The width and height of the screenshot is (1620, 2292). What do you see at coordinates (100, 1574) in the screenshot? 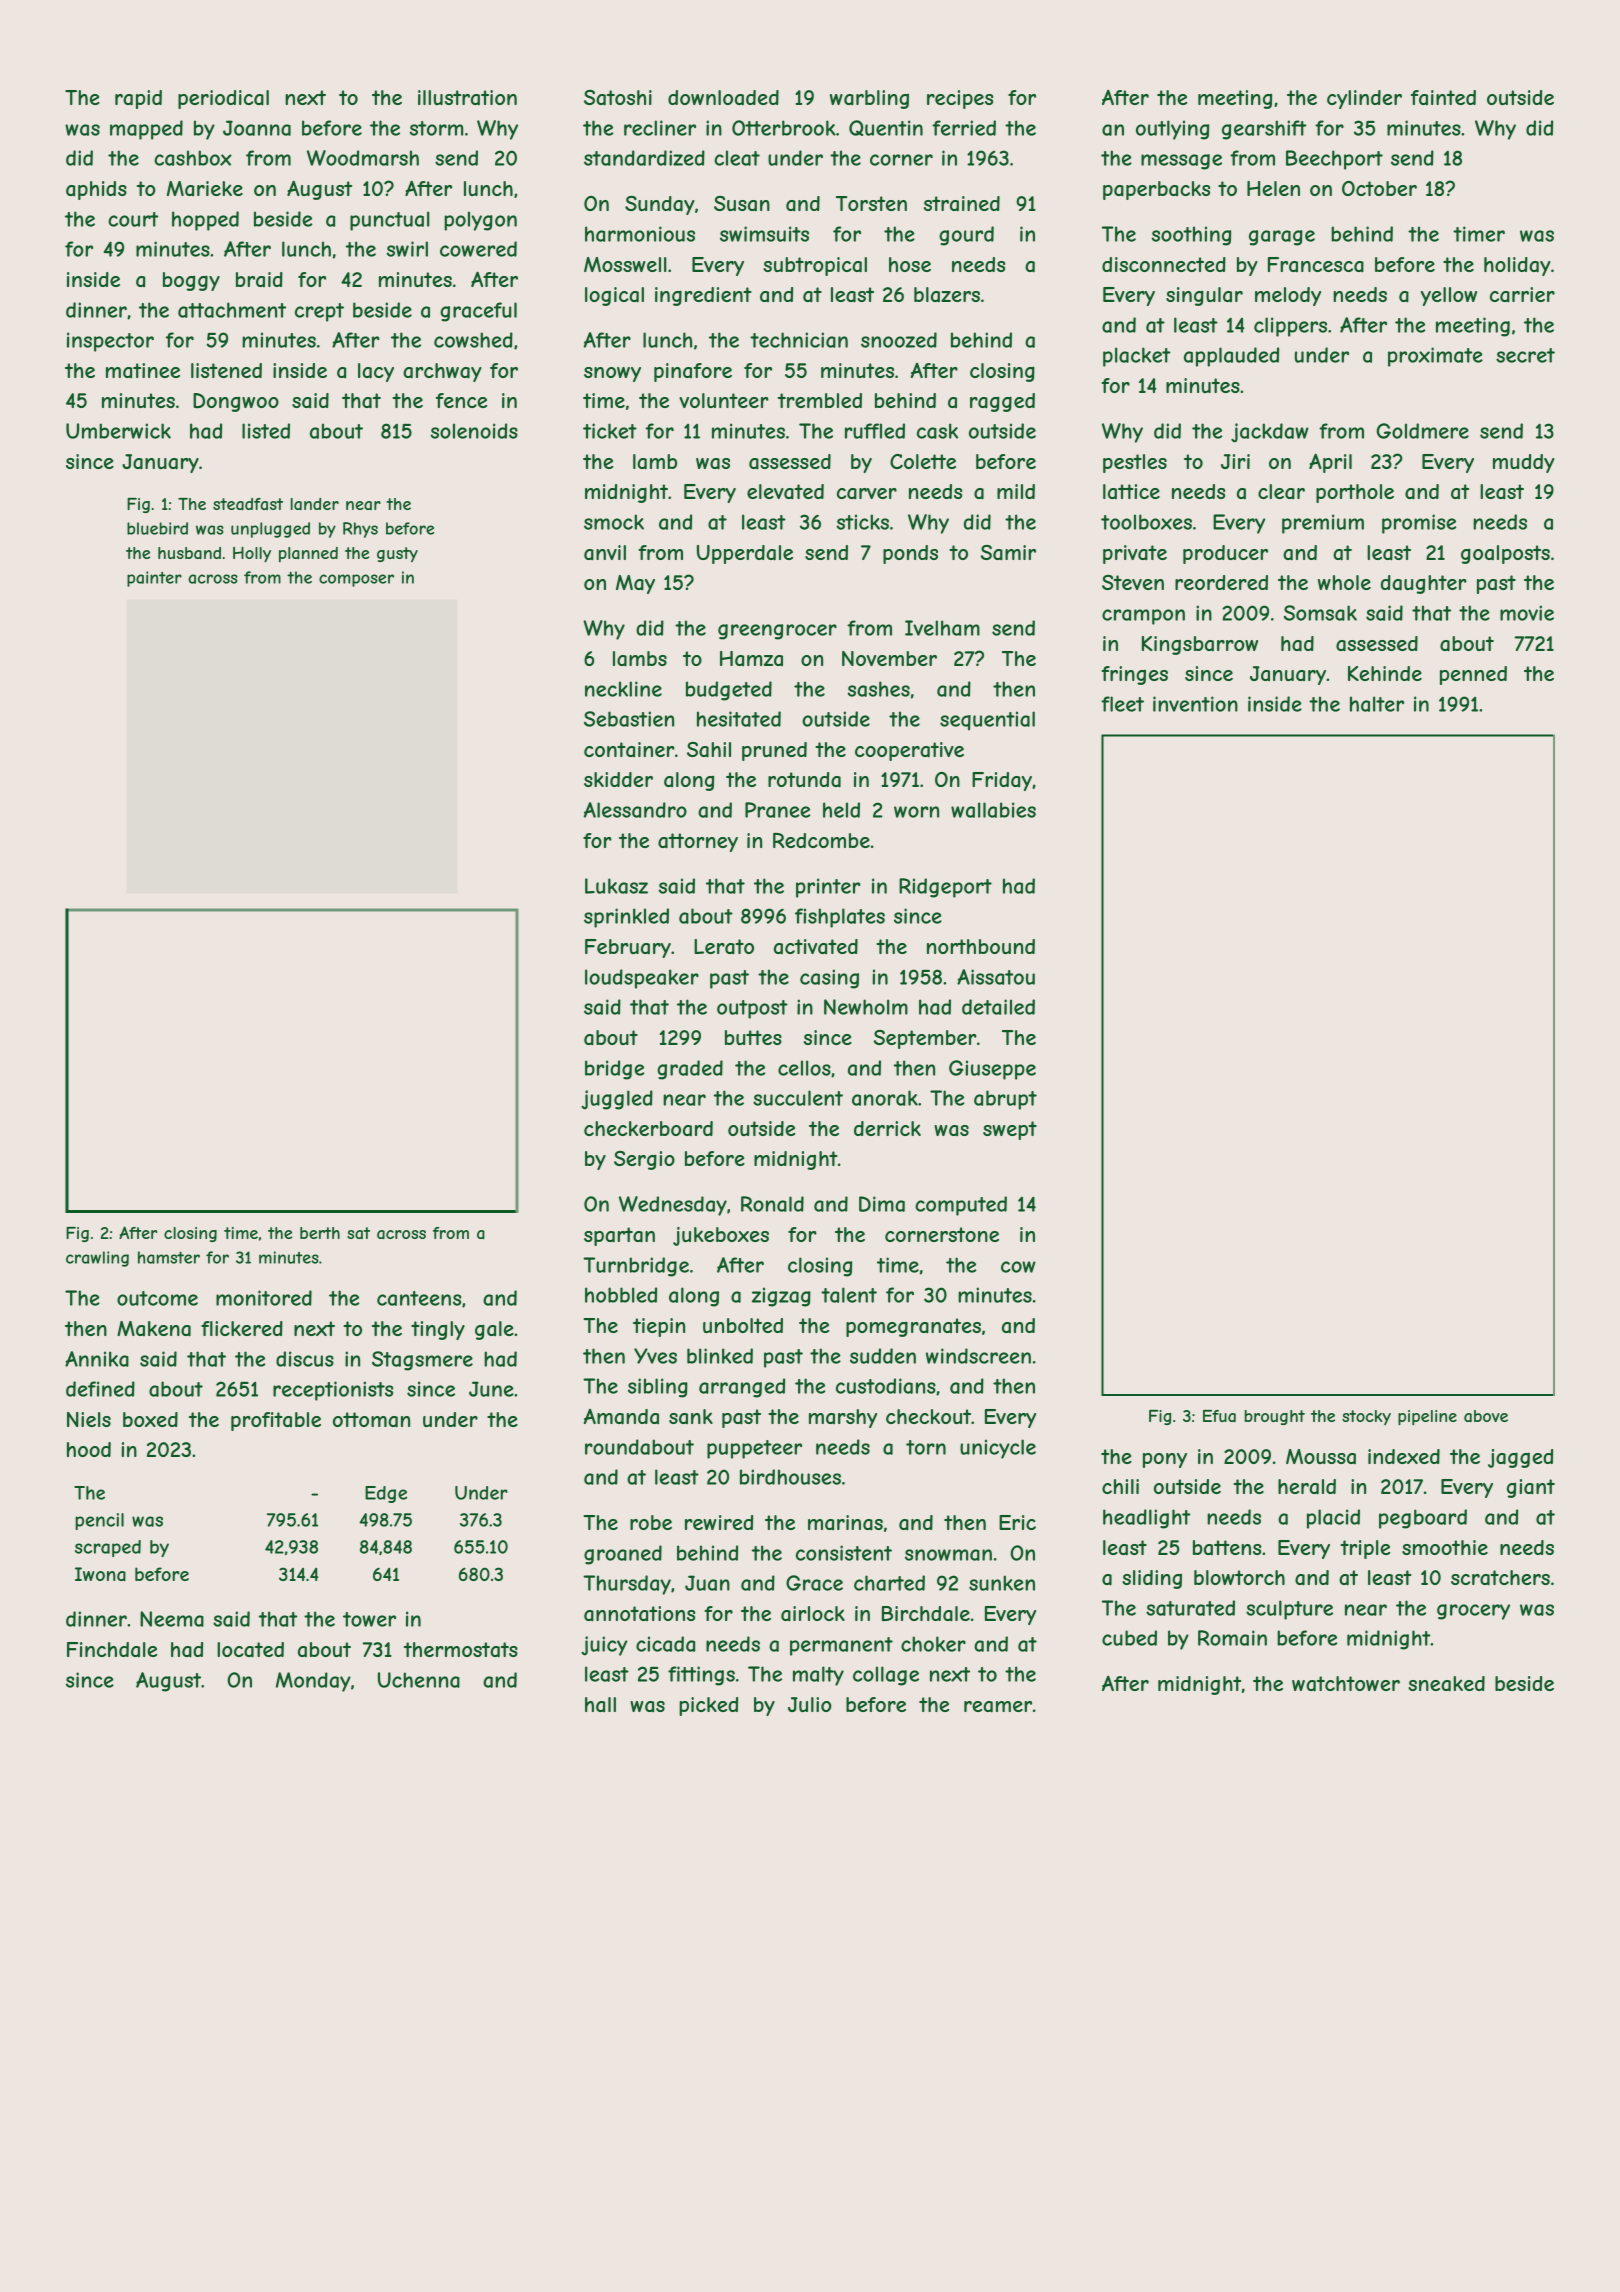
I see `Iwona` at bounding box center [100, 1574].
